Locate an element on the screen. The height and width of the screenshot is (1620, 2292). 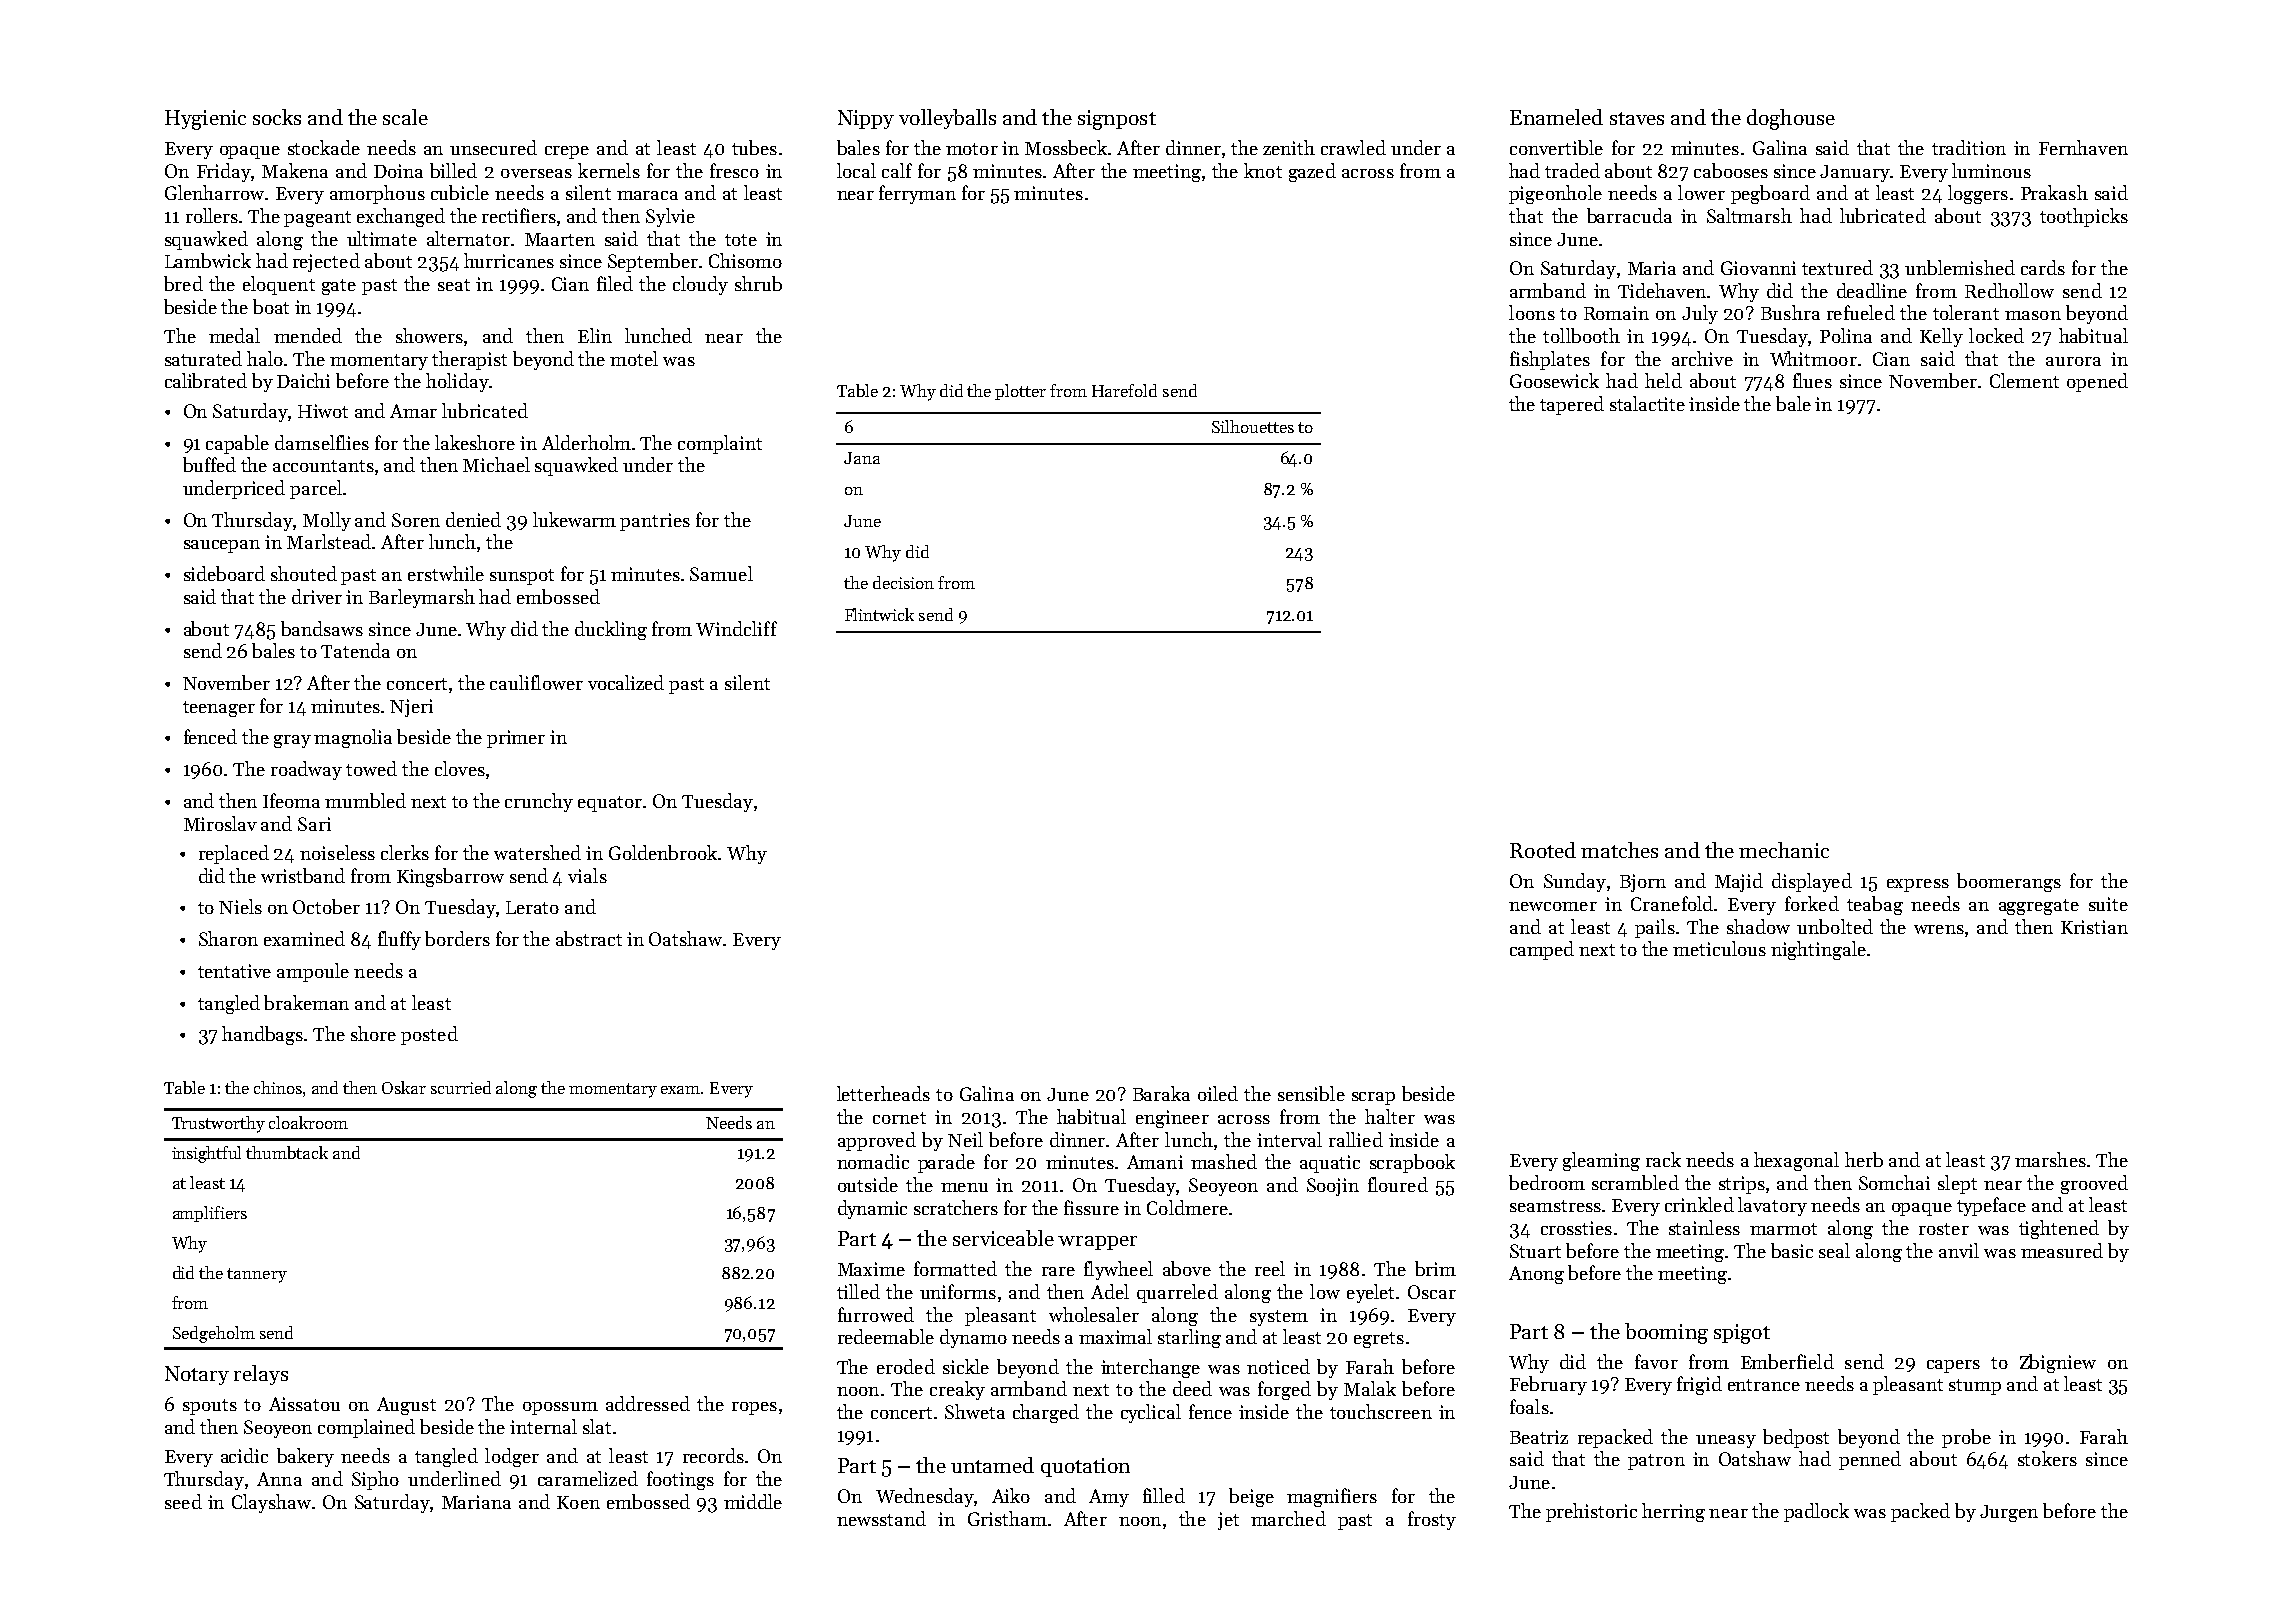
stockade is located at coordinates (324, 147).
